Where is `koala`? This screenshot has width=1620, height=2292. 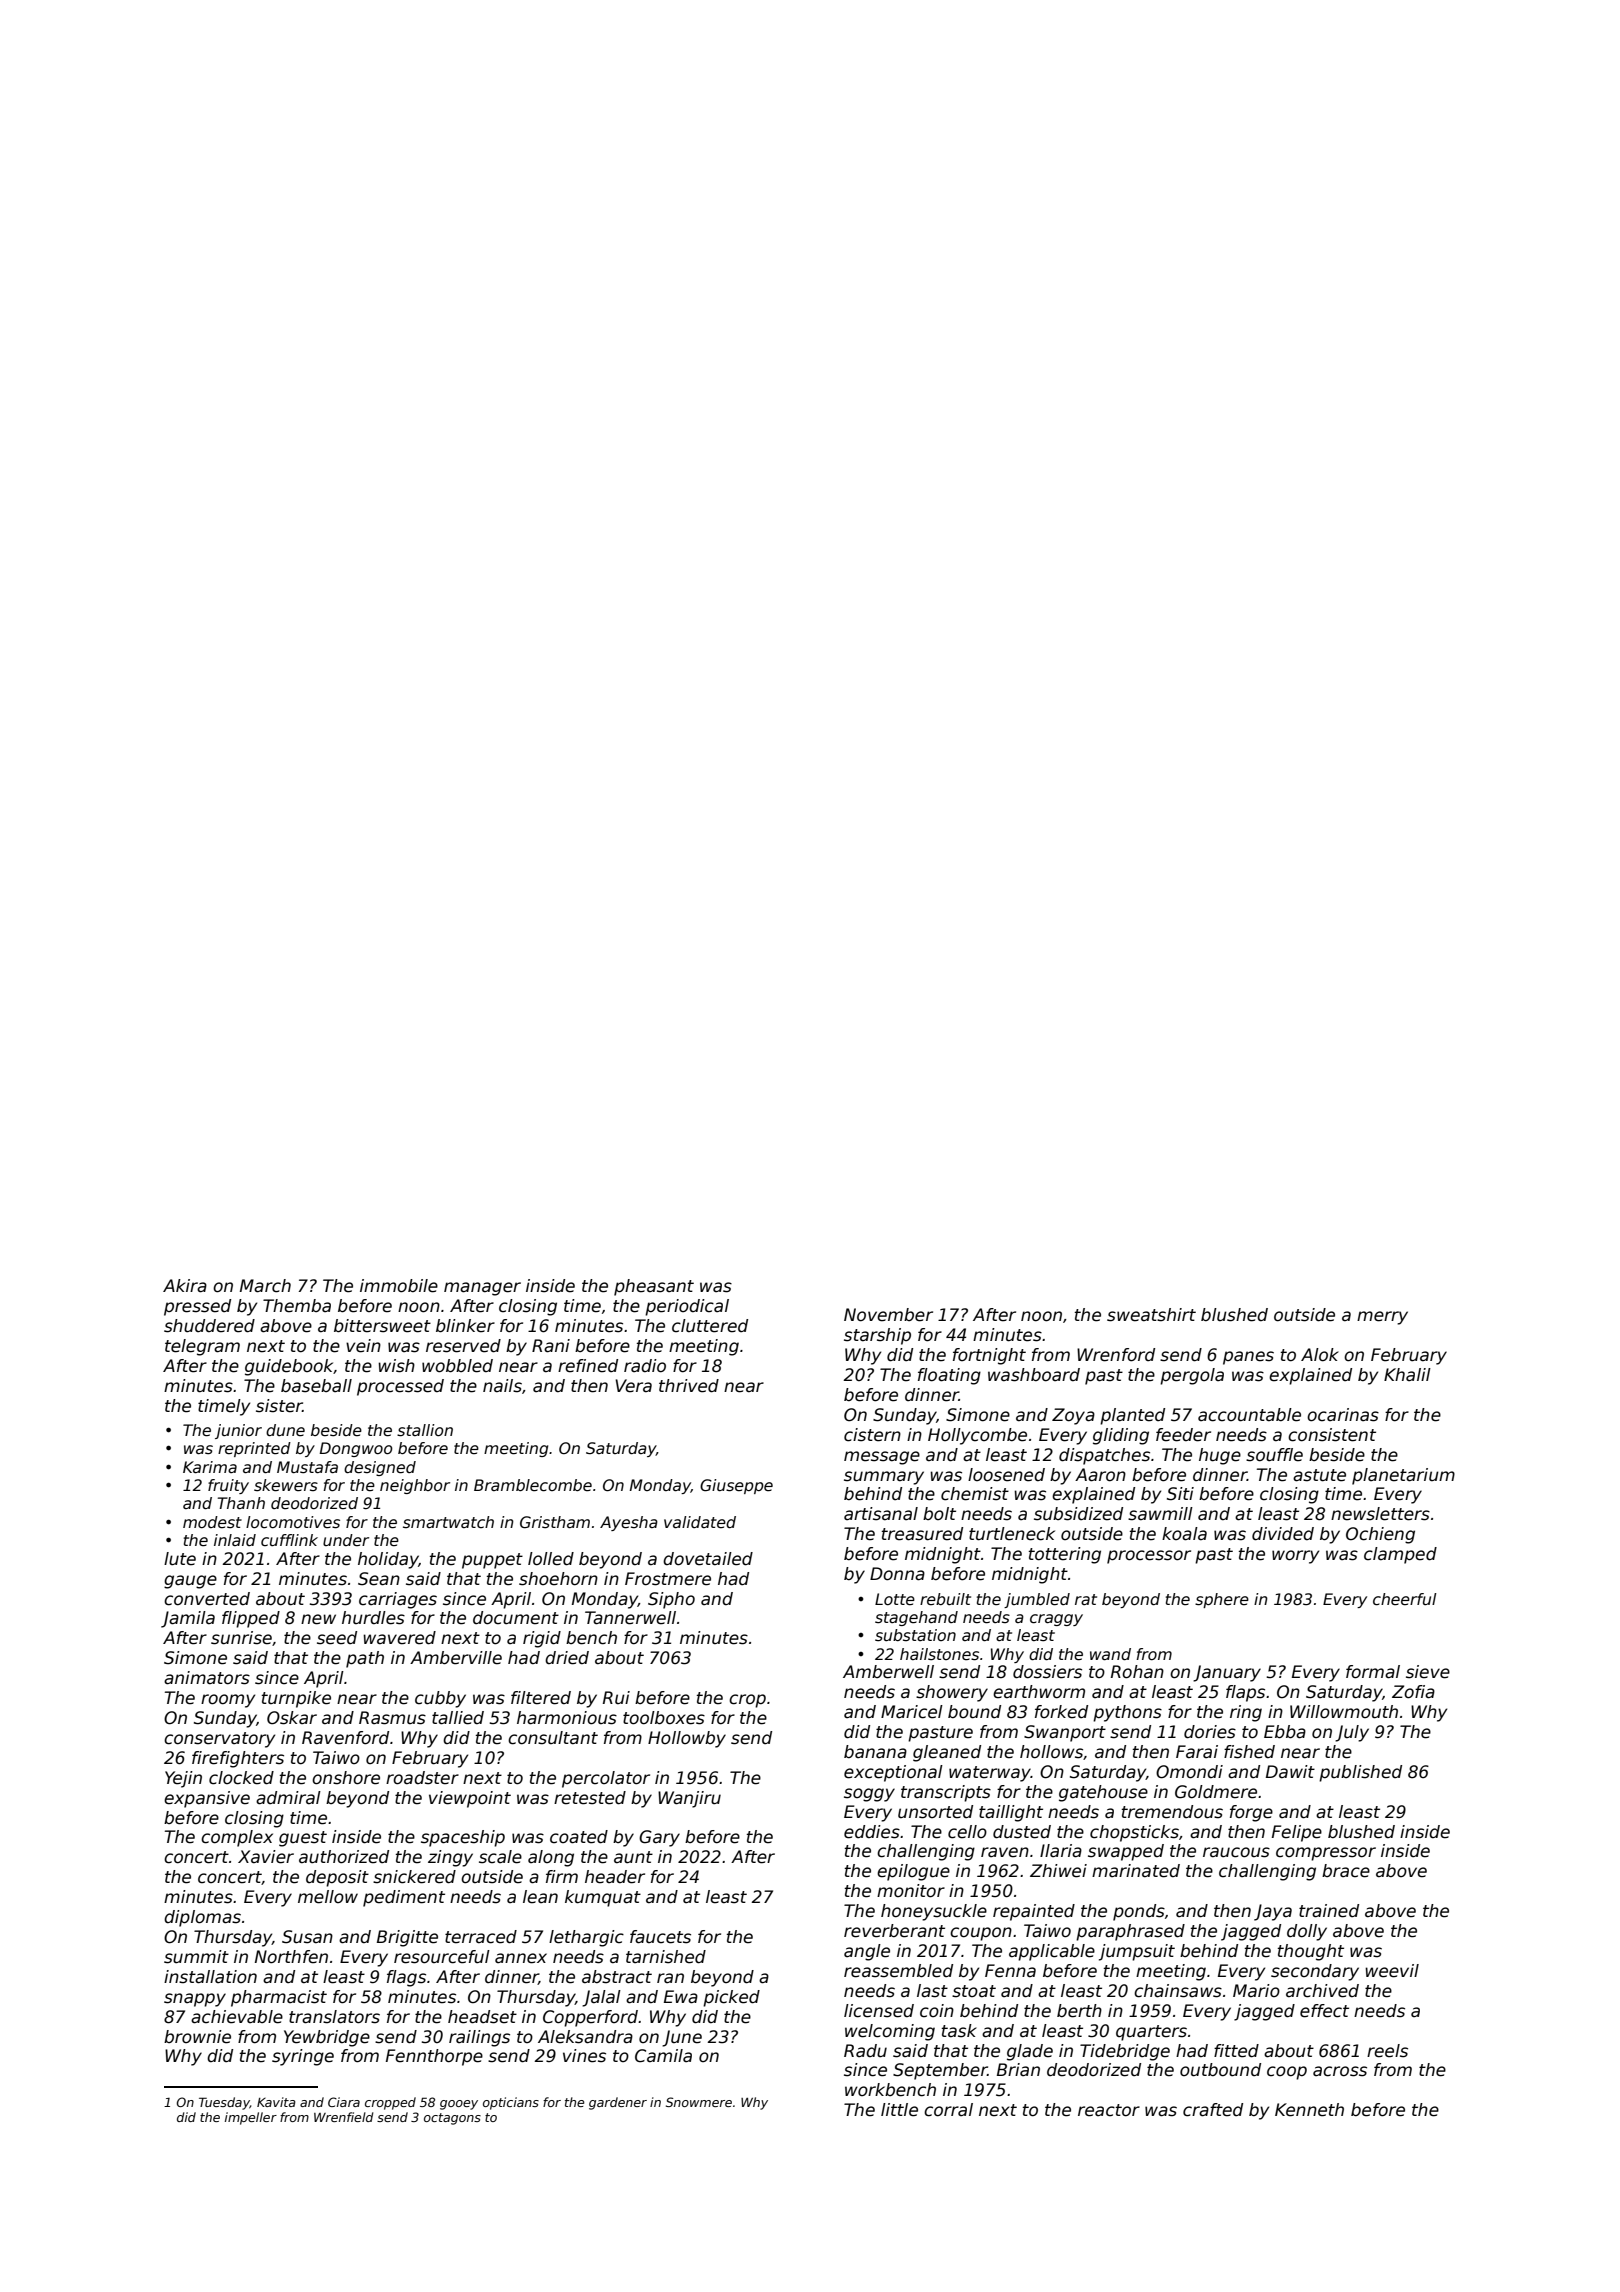
koala is located at coordinates (1184, 1534).
